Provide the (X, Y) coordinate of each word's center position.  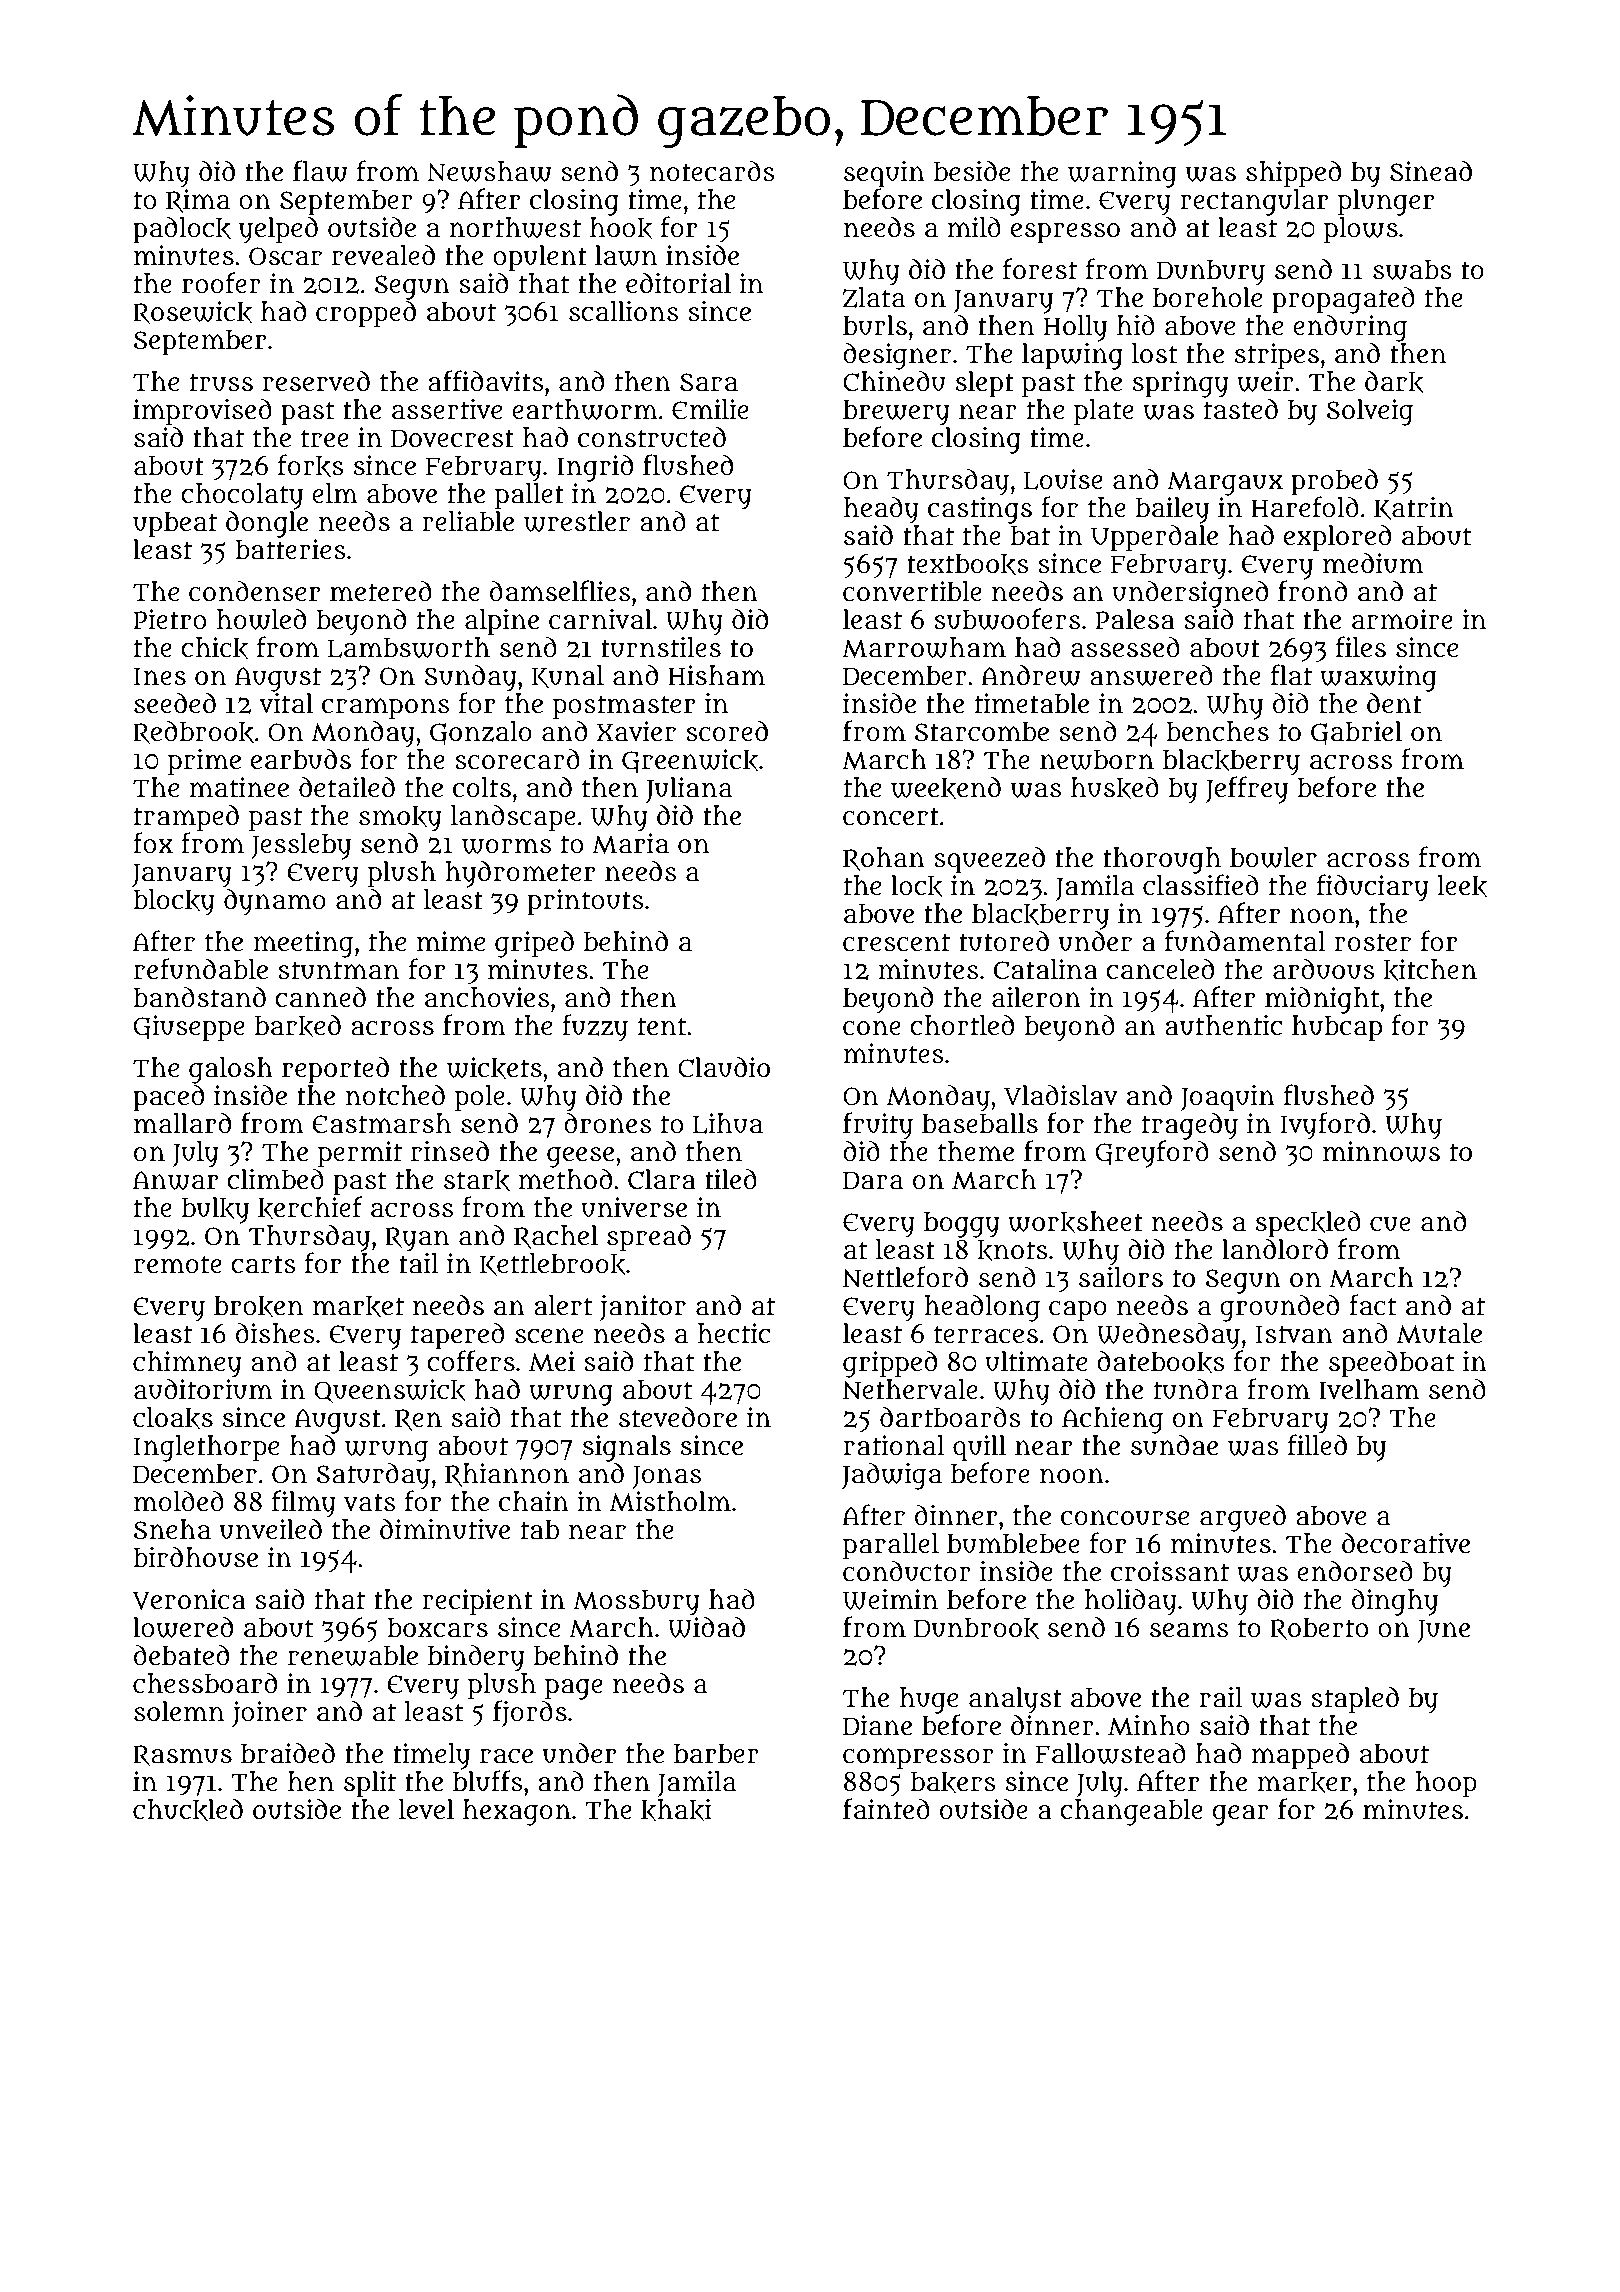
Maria (630, 843)
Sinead (1431, 171)
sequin (884, 174)
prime (204, 762)
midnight (1322, 1000)
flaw (320, 171)
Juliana (689, 790)
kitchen (1430, 970)
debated (181, 1655)
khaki (676, 1810)
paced (168, 1098)
